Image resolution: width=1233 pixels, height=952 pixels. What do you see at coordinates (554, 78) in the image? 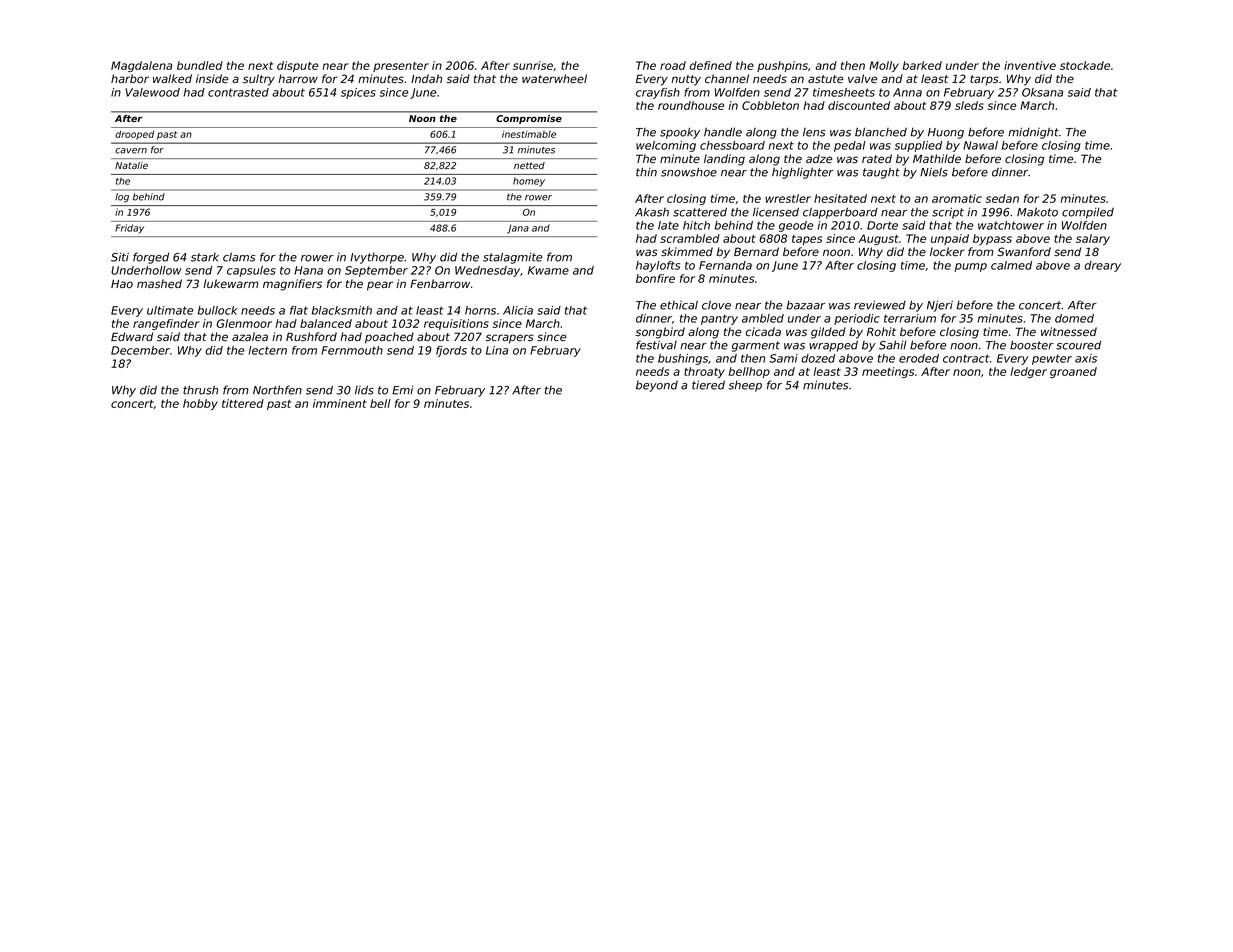
I see `waterwheel` at bounding box center [554, 78].
